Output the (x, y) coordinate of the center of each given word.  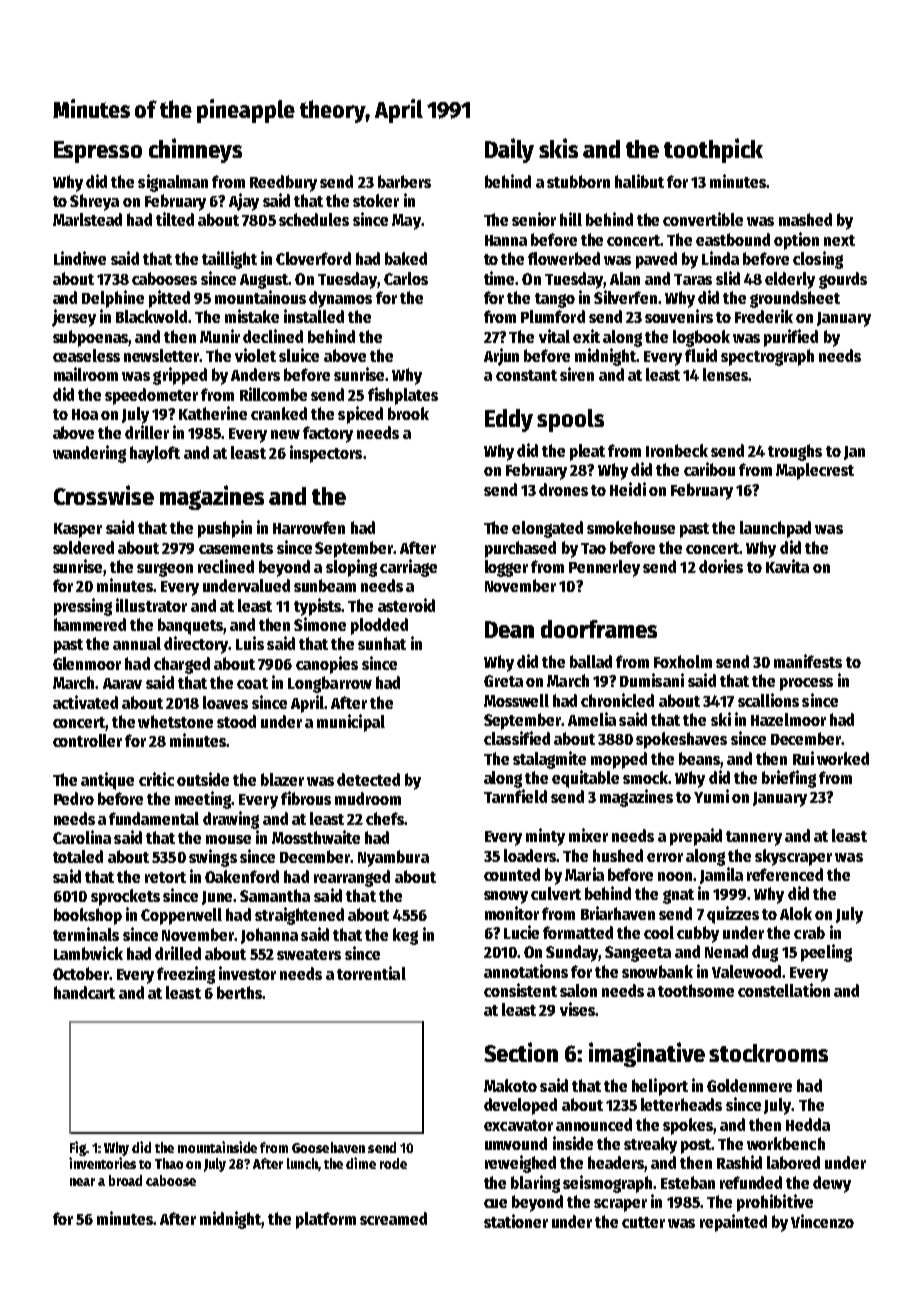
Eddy (509, 420)
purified (791, 338)
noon (675, 876)
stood (236, 721)
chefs (385, 818)
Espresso (98, 152)
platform (326, 1220)
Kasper (78, 530)
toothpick (713, 150)
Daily (509, 150)
